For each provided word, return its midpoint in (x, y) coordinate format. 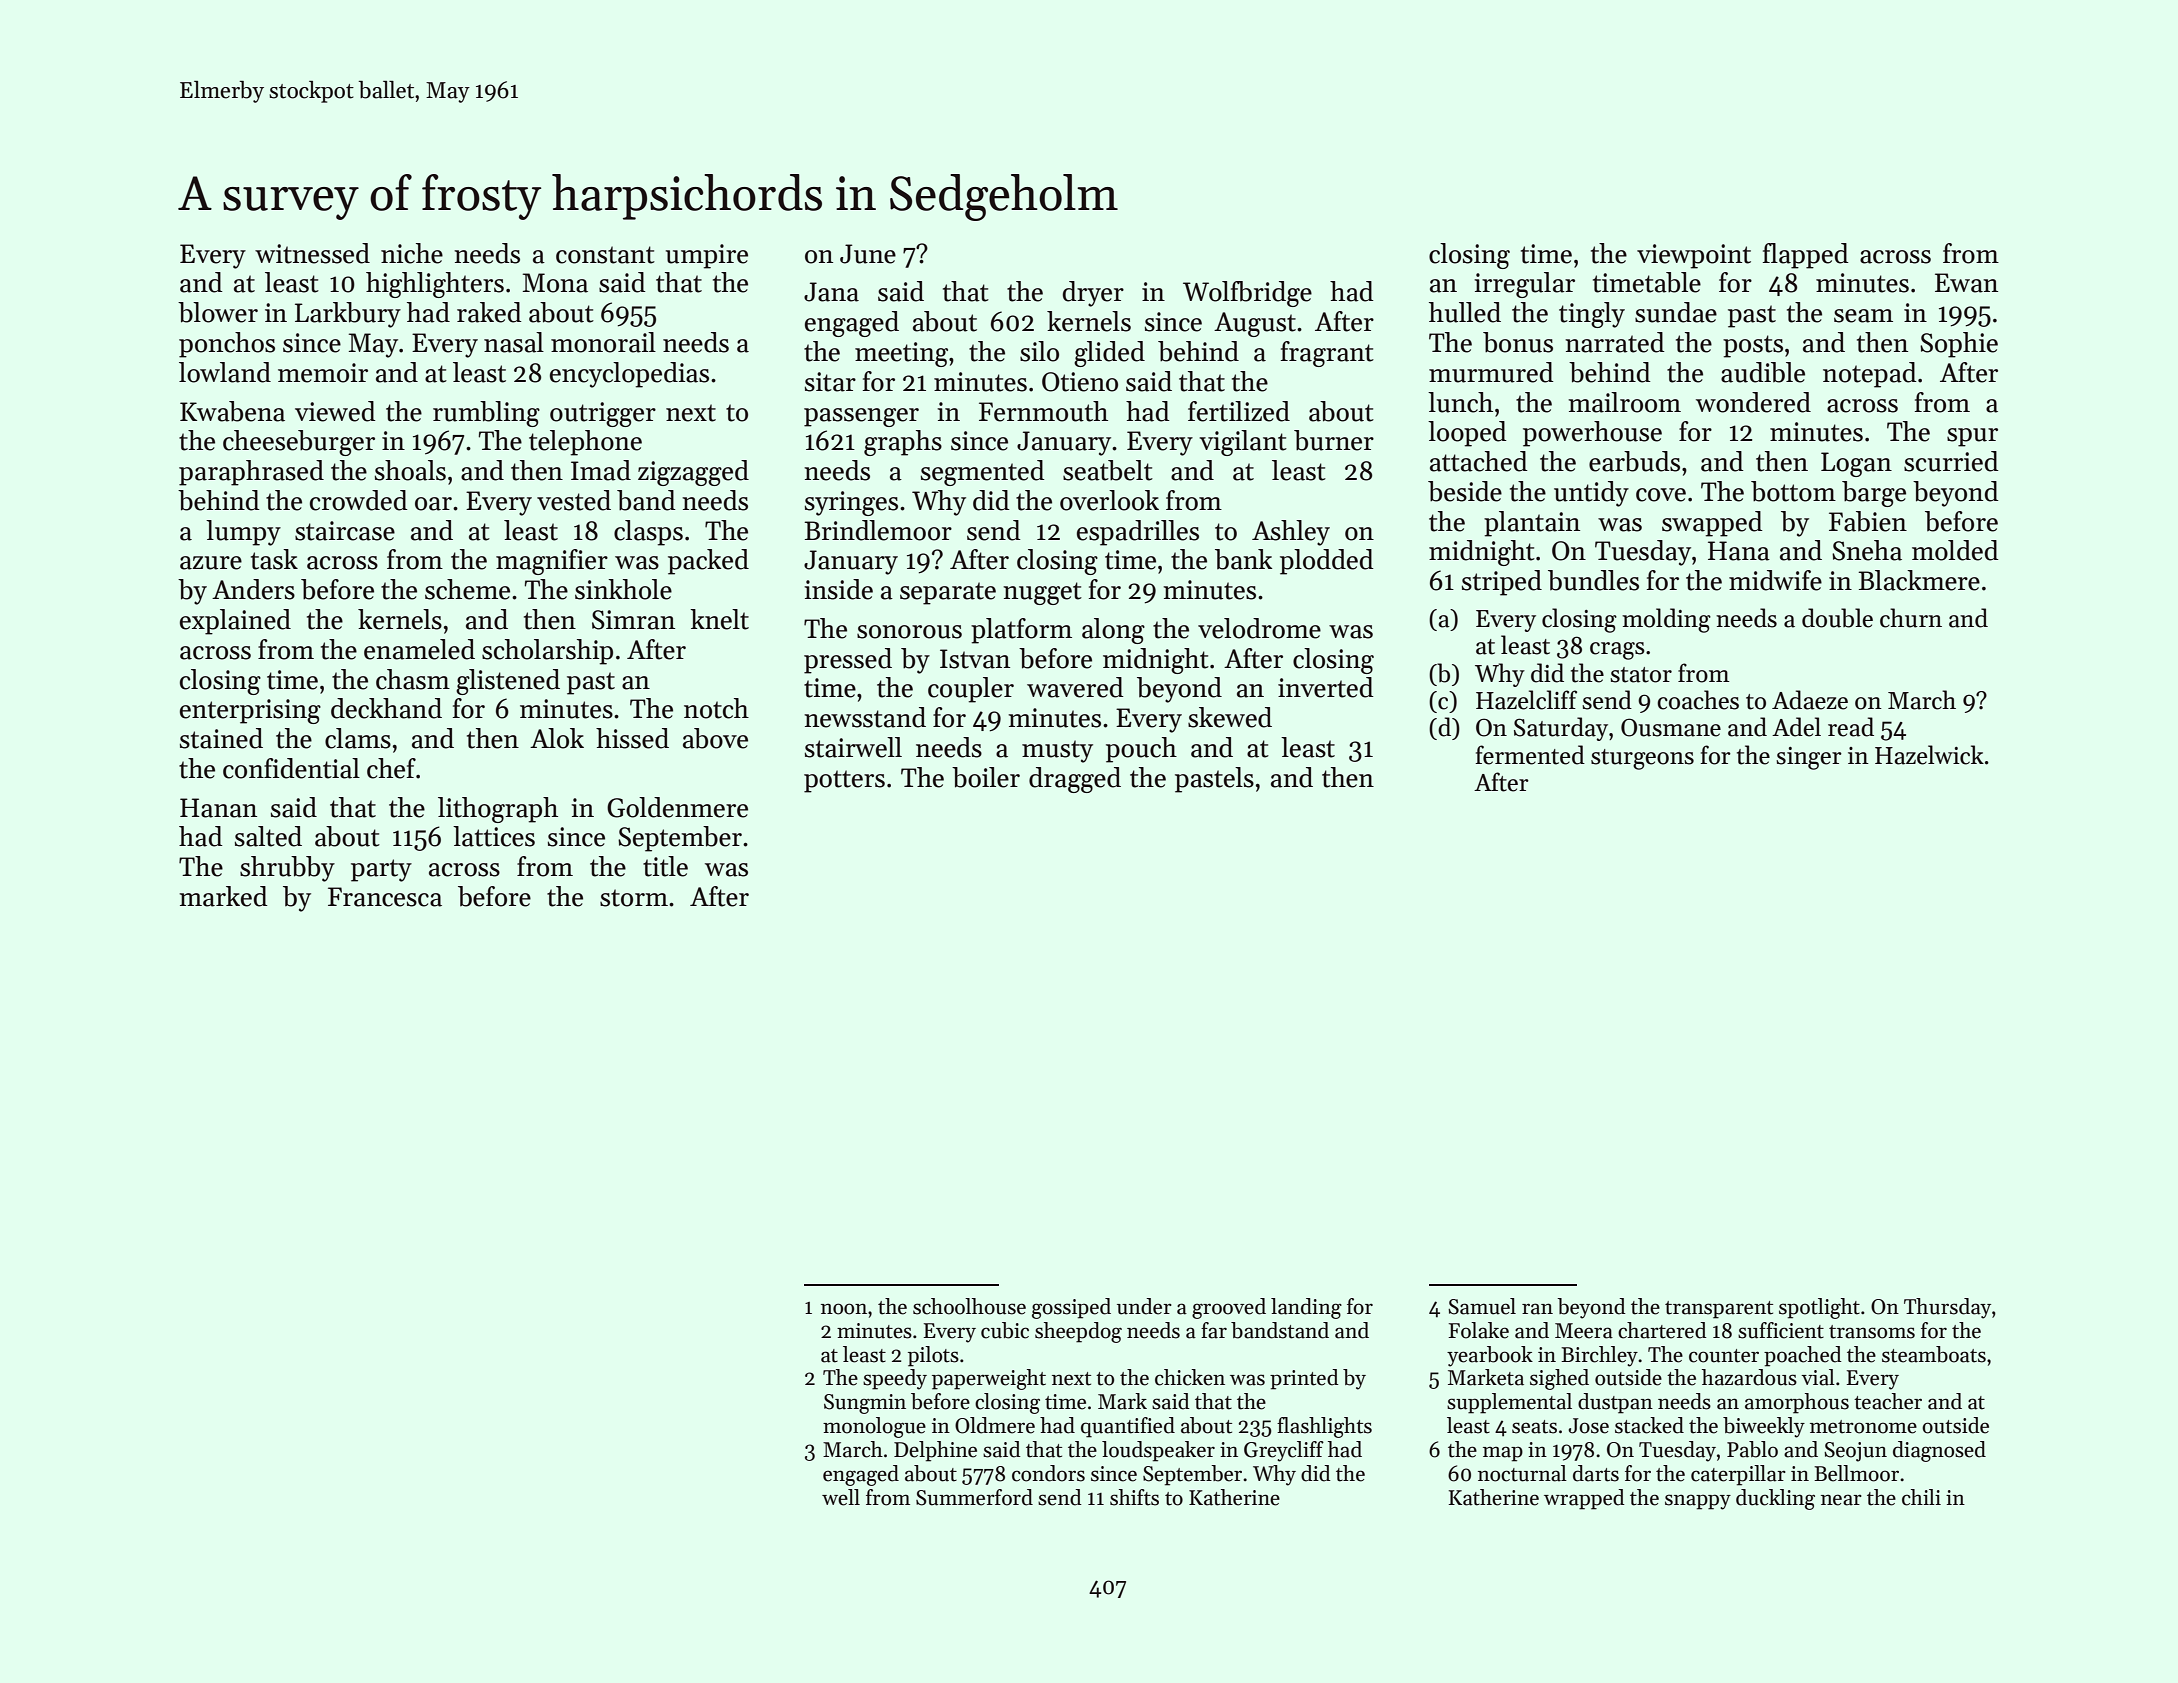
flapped (1806, 256)
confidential (291, 768)
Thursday (1947, 1308)
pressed (848, 661)
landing (1306, 1308)
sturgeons (1642, 759)
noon (844, 1309)
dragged (1075, 780)
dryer (1093, 294)
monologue (874, 1427)
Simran (633, 620)
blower (218, 312)
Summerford (974, 1497)
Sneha (1867, 550)
